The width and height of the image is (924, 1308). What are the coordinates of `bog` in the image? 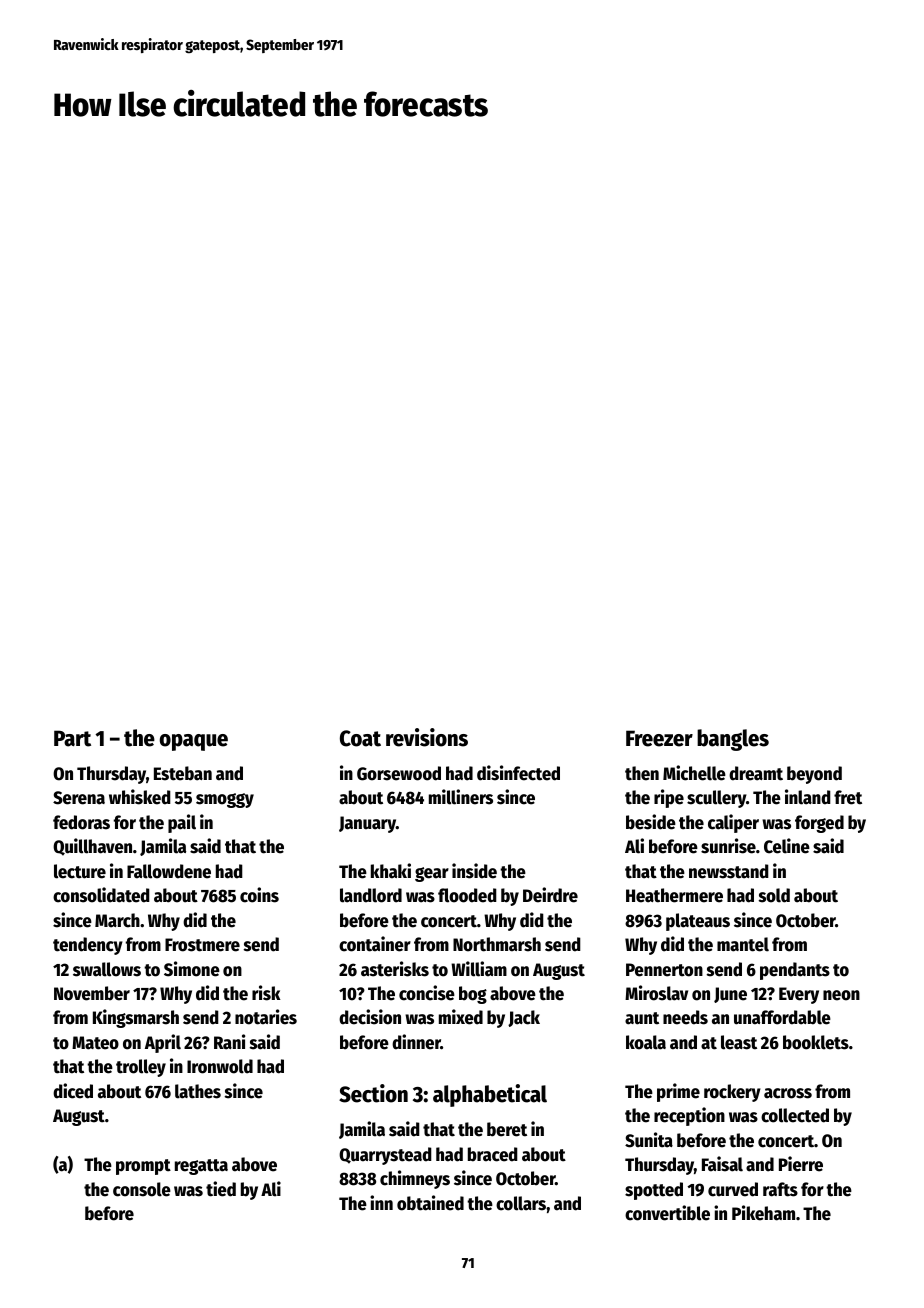 It's located at (473, 995).
